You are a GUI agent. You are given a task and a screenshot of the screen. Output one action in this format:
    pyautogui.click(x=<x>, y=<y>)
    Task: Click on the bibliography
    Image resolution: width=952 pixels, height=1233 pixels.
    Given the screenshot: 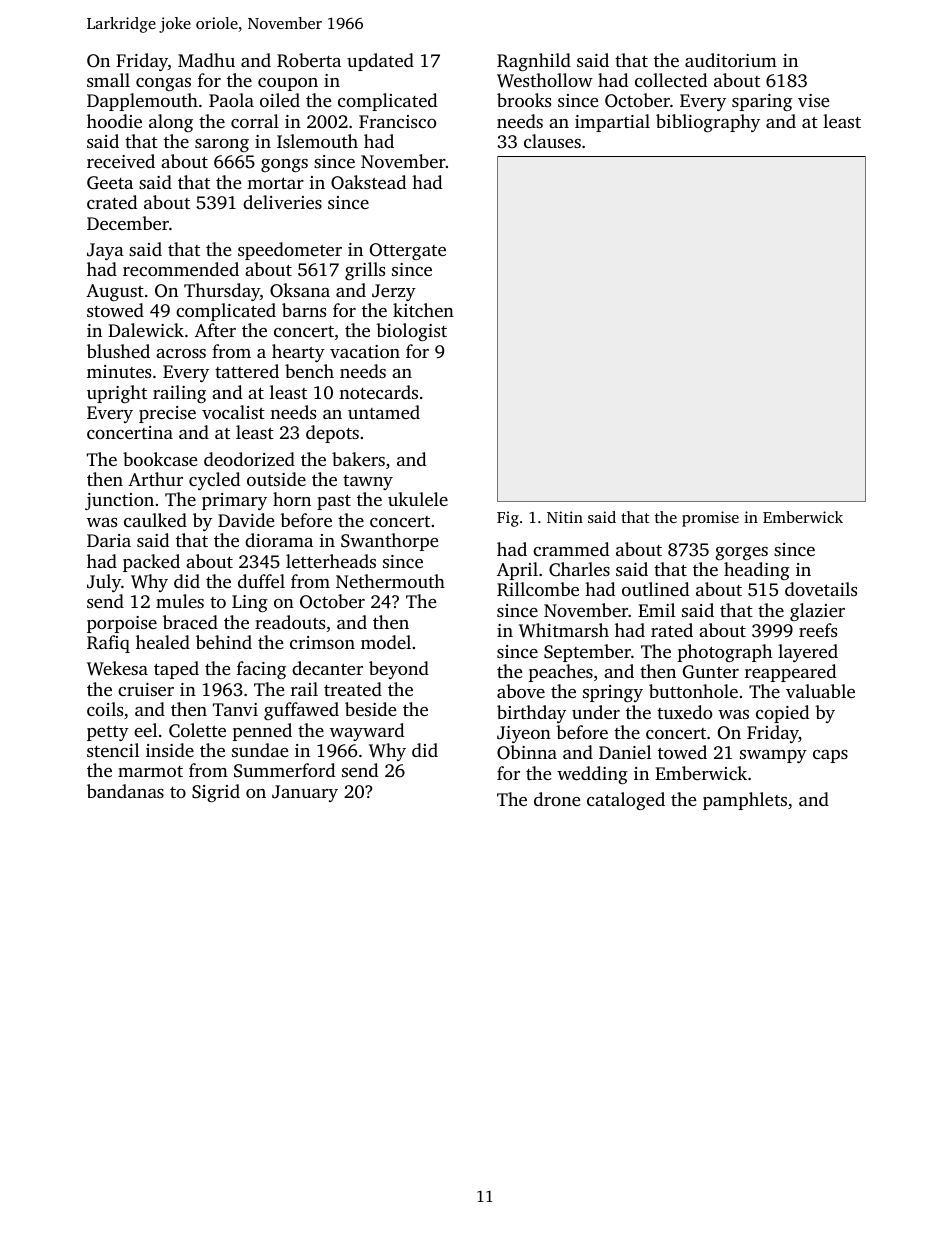 What is the action you would take?
    pyautogui.click(x=708, y=123)
